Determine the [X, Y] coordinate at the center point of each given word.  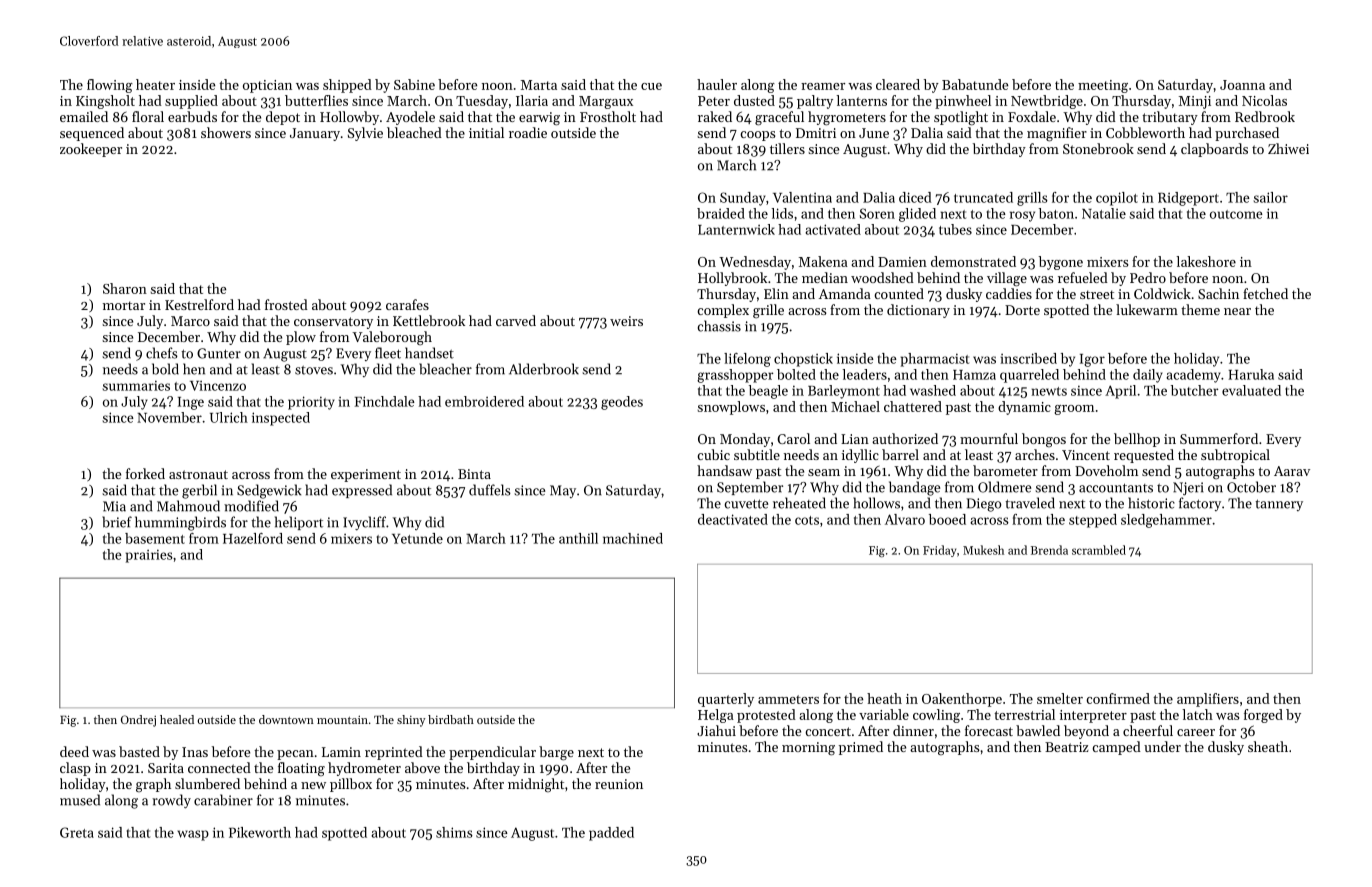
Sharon [125, 288]
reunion [619, 784]
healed [177, 719]
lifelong [747, 360]
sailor [1271, 197]
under [1162, 746]
